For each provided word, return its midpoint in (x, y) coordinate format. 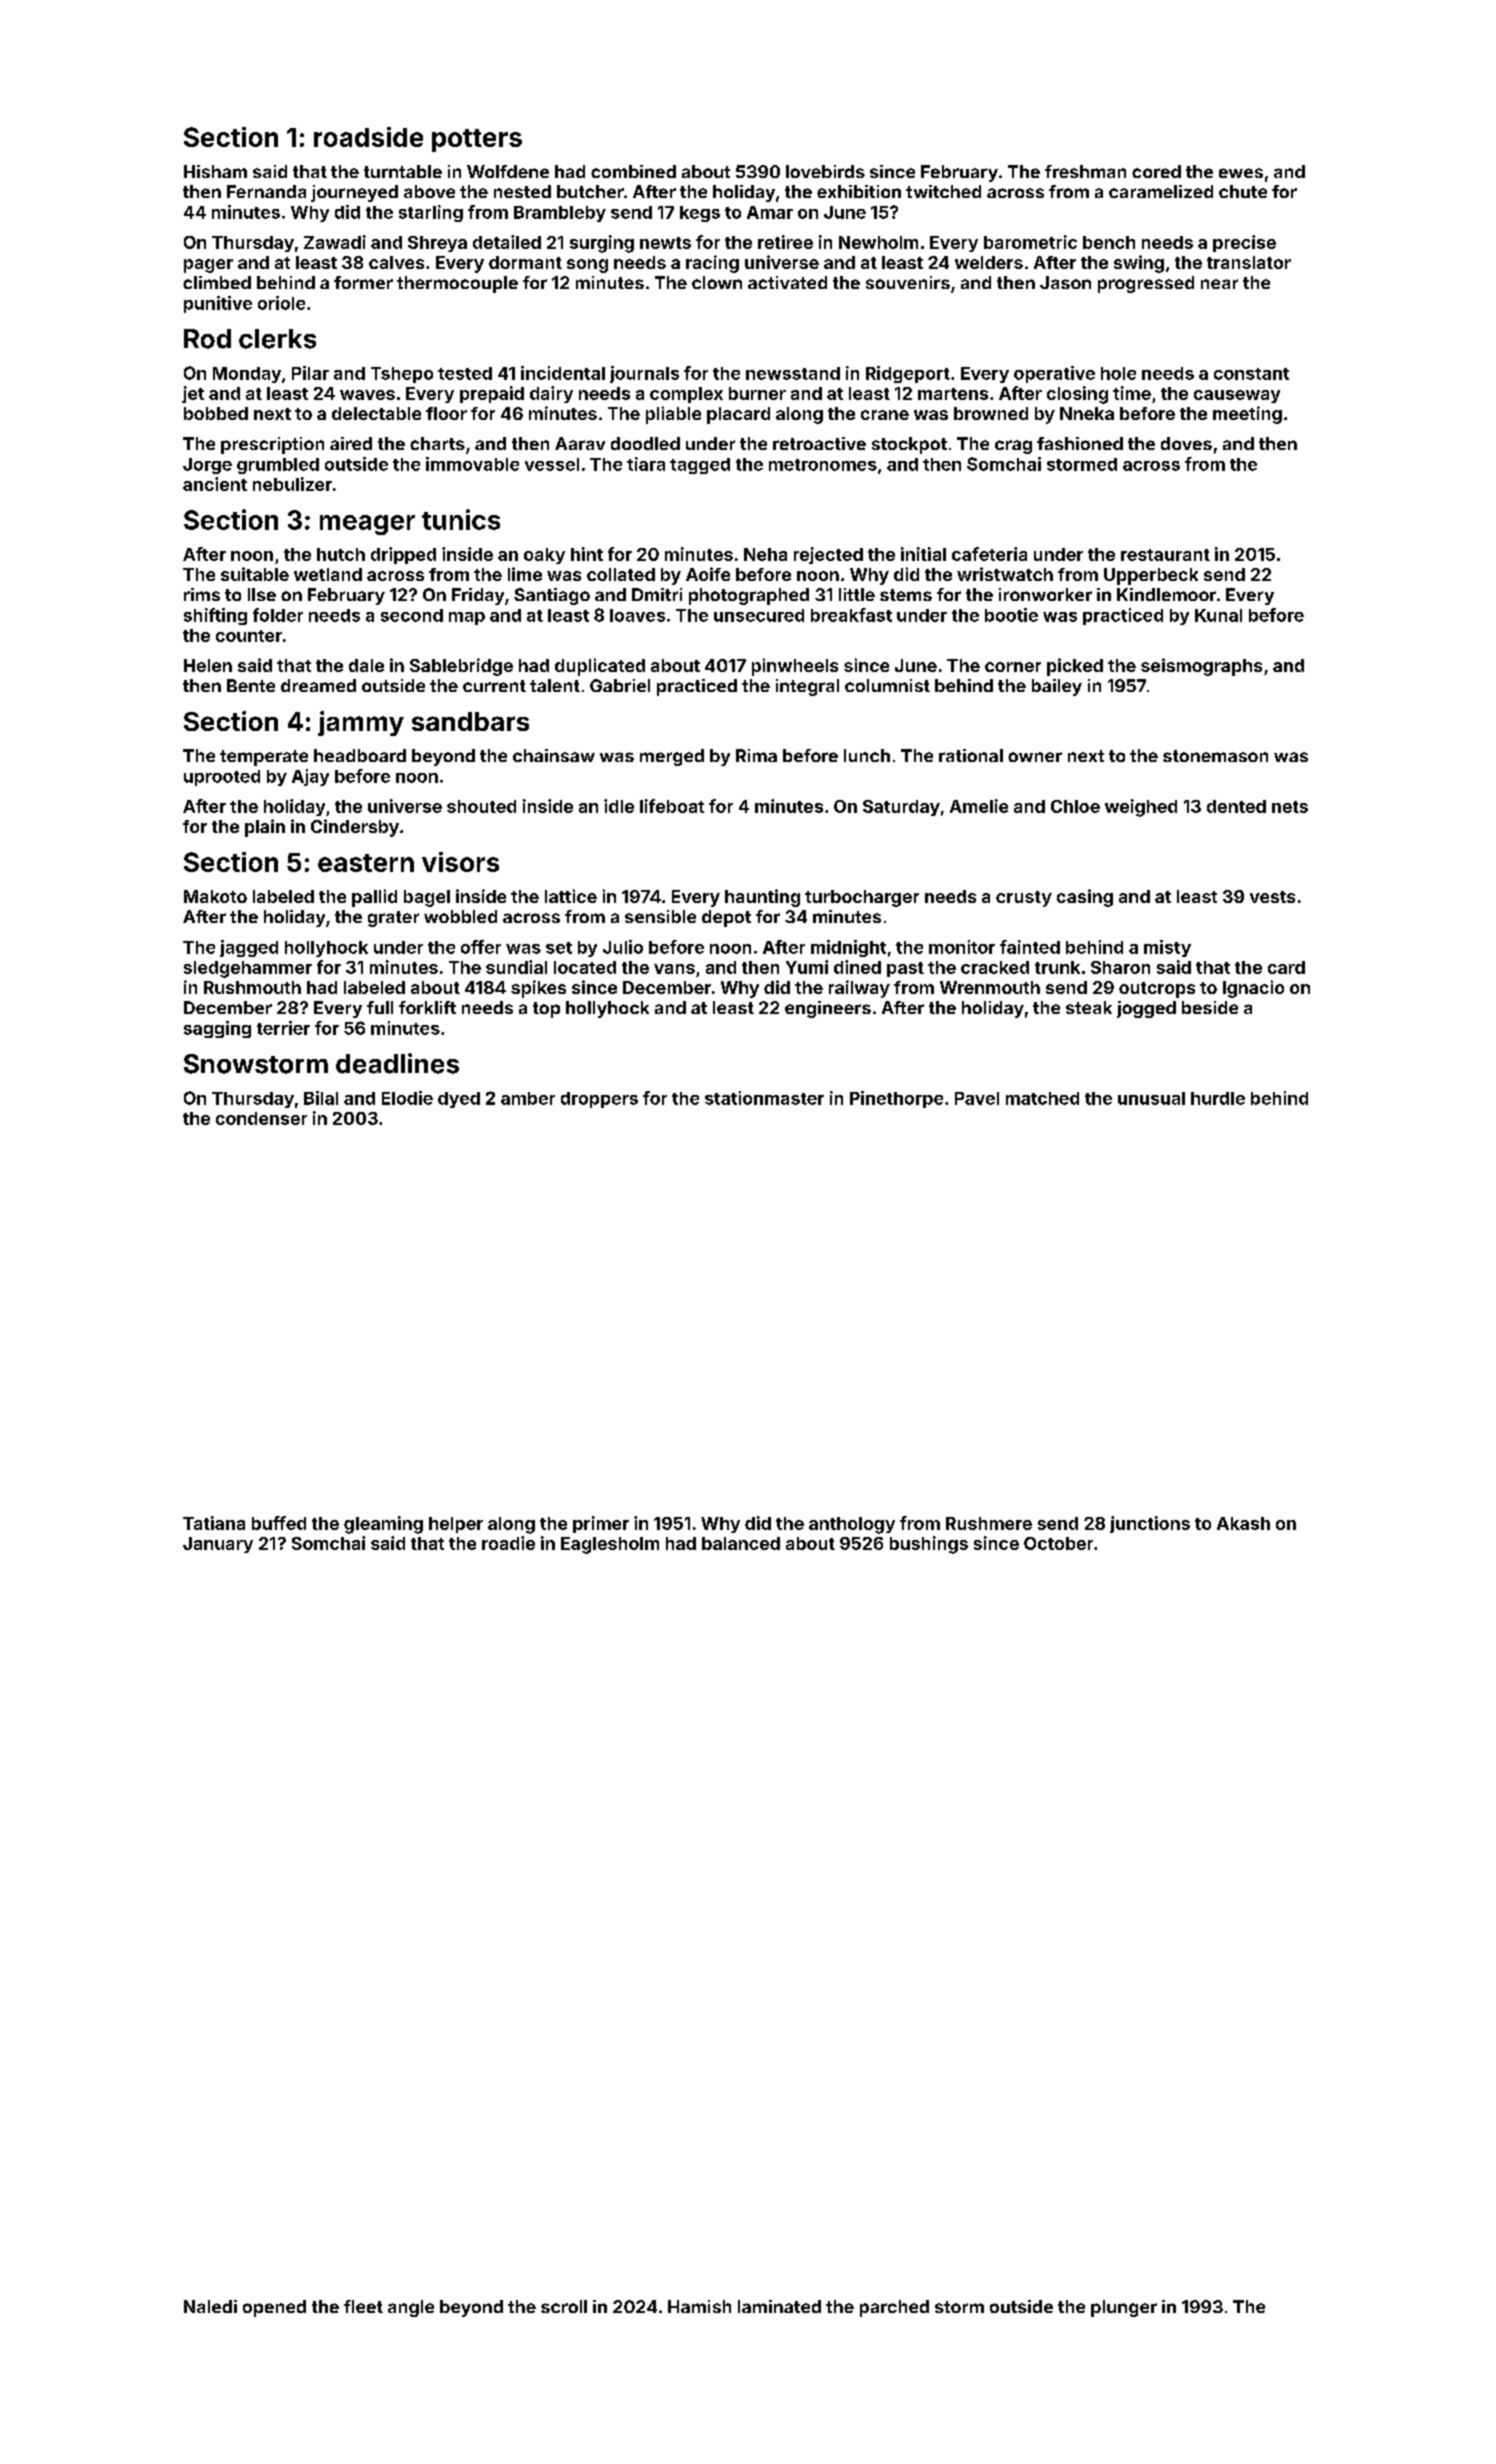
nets (1290, 807)
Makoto (215, 896)
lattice (571, 896)
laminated (779, 2306)
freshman (1085, 171)
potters (477, 140)
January (218, 1545)
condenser (261, 1118)
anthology (852, 1525)
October (1058, 1543)
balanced (741, 1543)
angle (411, 2308)
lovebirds (825, 171)
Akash (1243, 1523)
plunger (1124, 2308)
